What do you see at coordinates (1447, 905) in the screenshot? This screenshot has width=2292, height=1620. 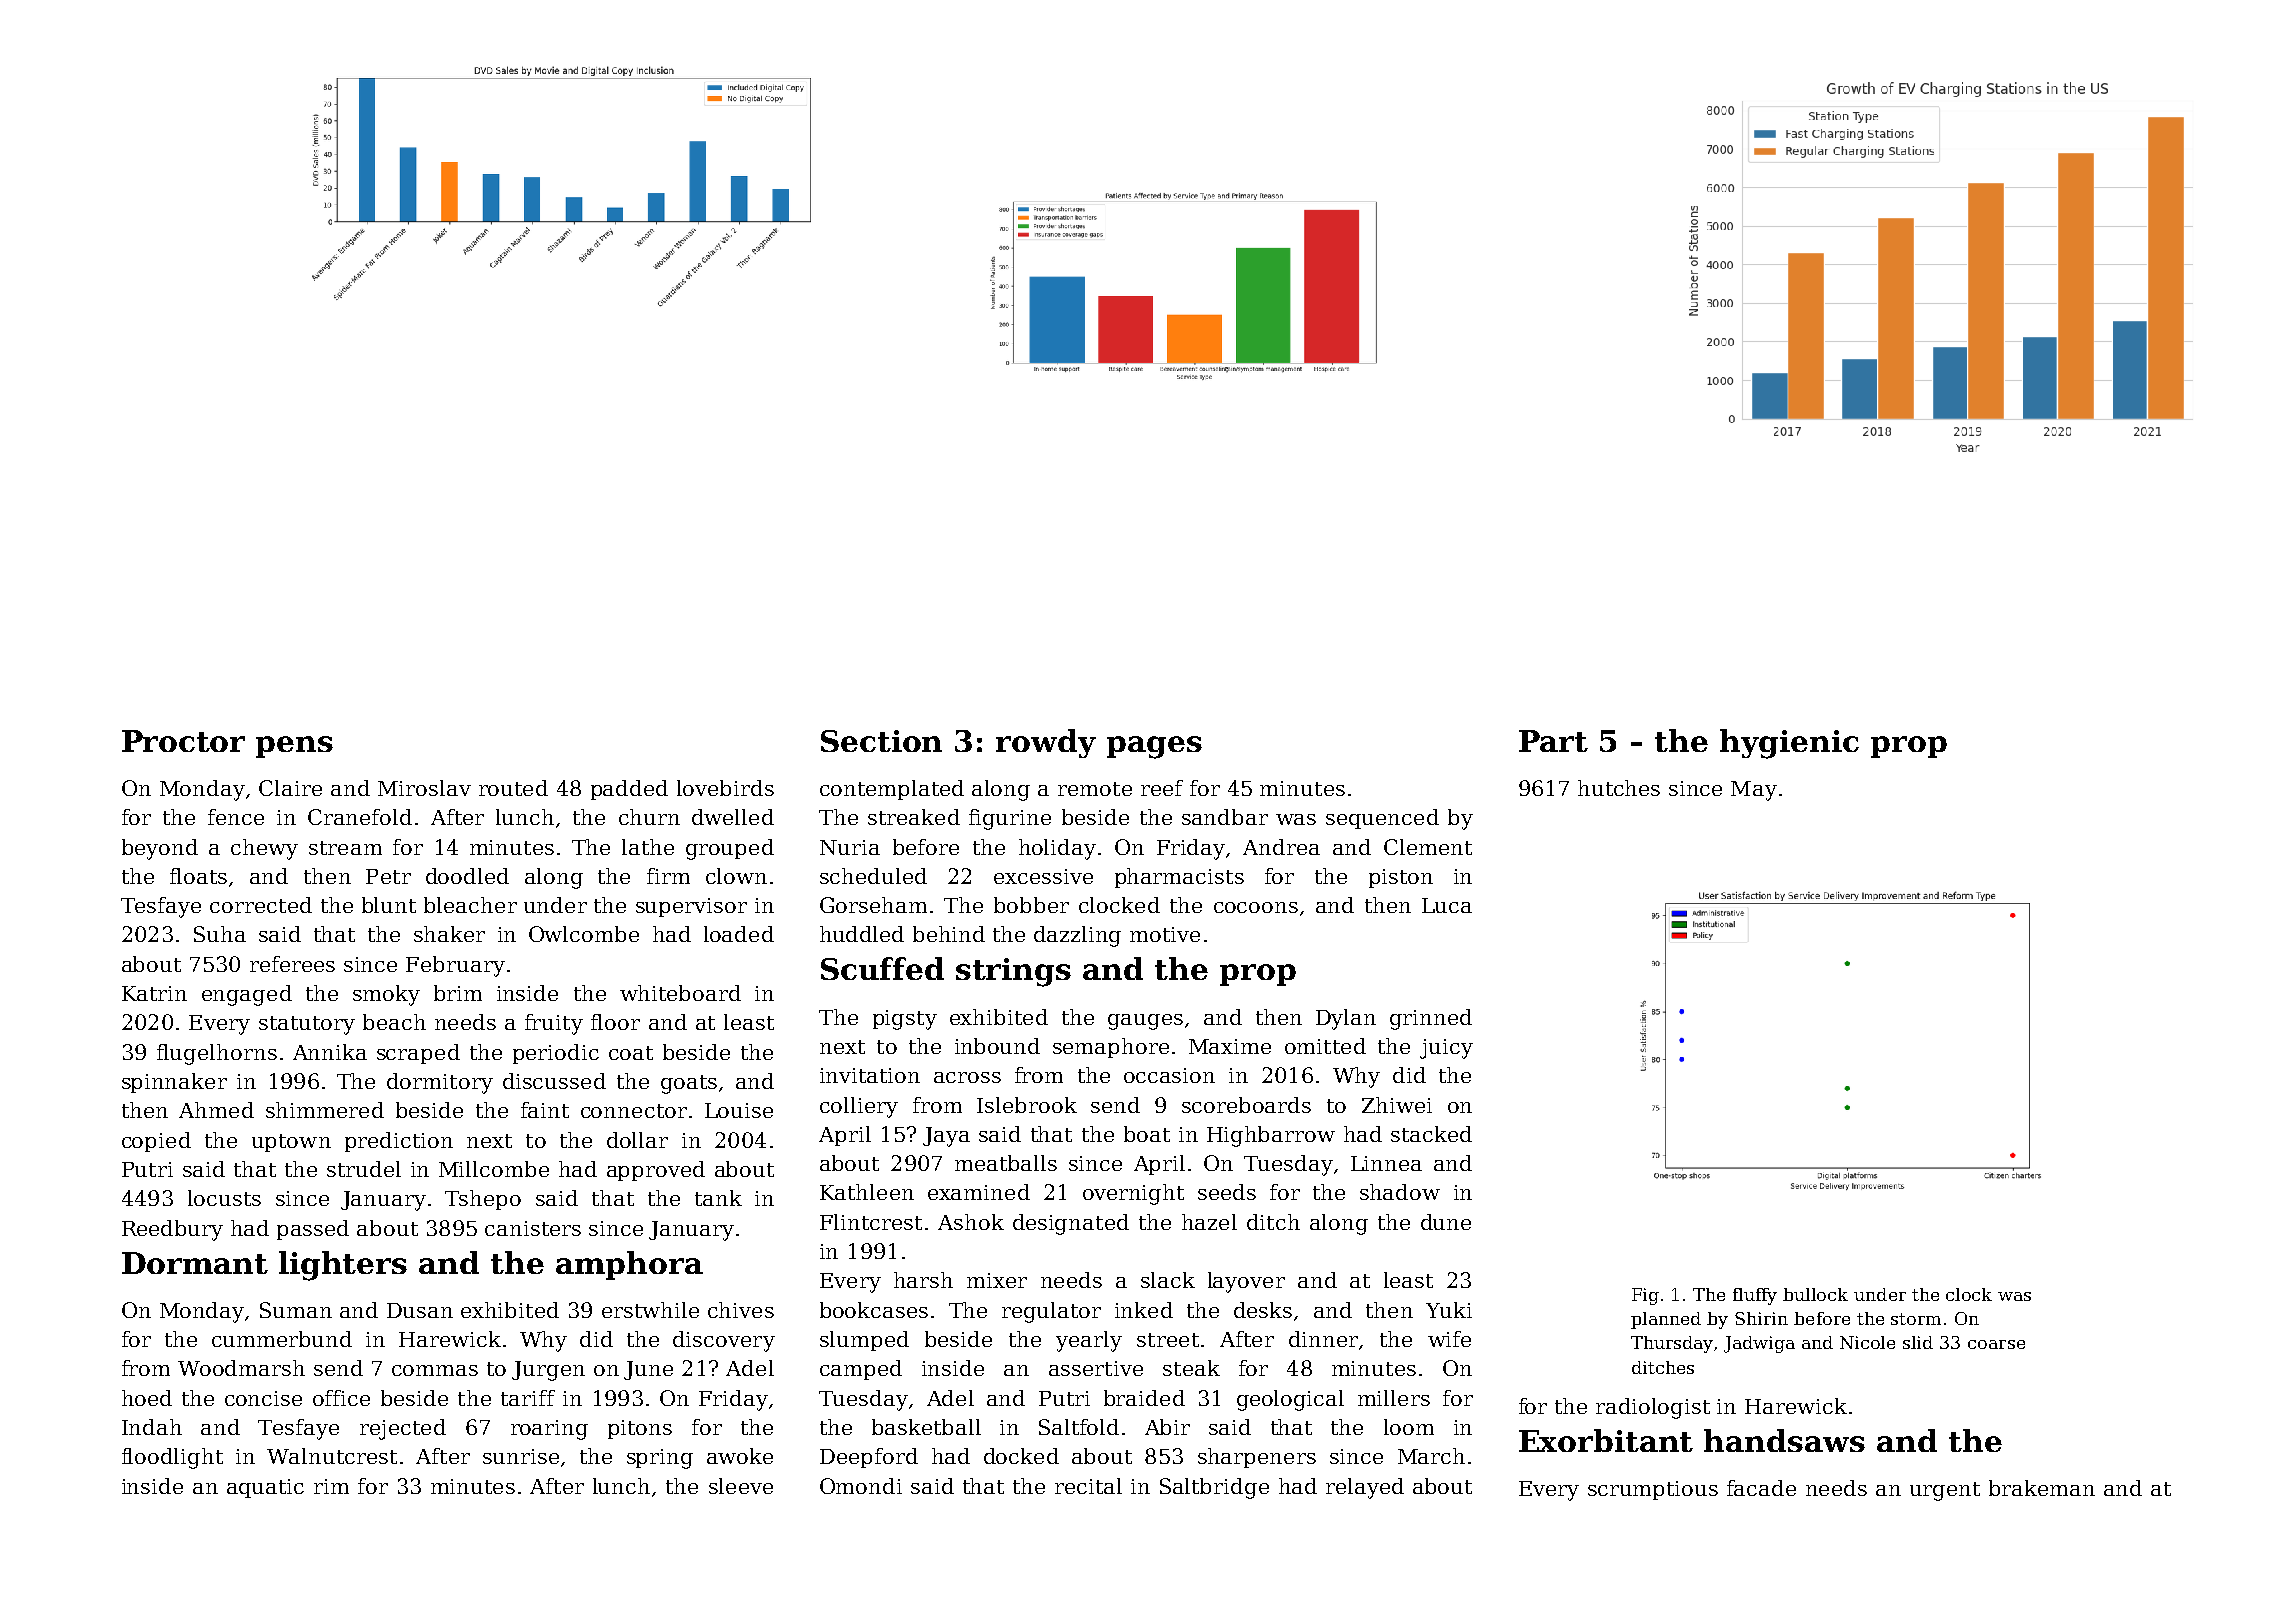 I see `Luca` at bounding box center [1447, 905].
